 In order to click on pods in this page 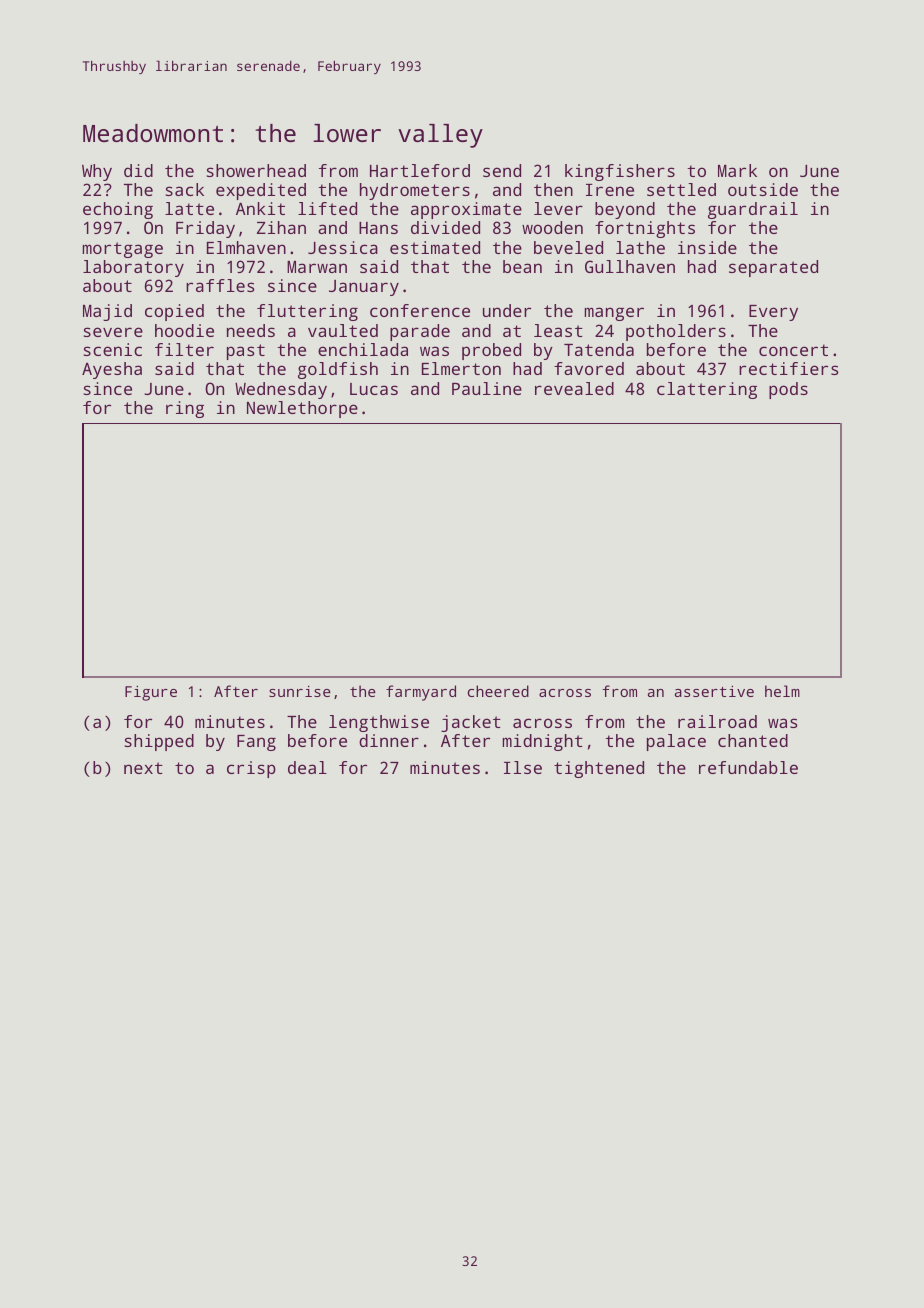, I will do `click(788, 390)`.
